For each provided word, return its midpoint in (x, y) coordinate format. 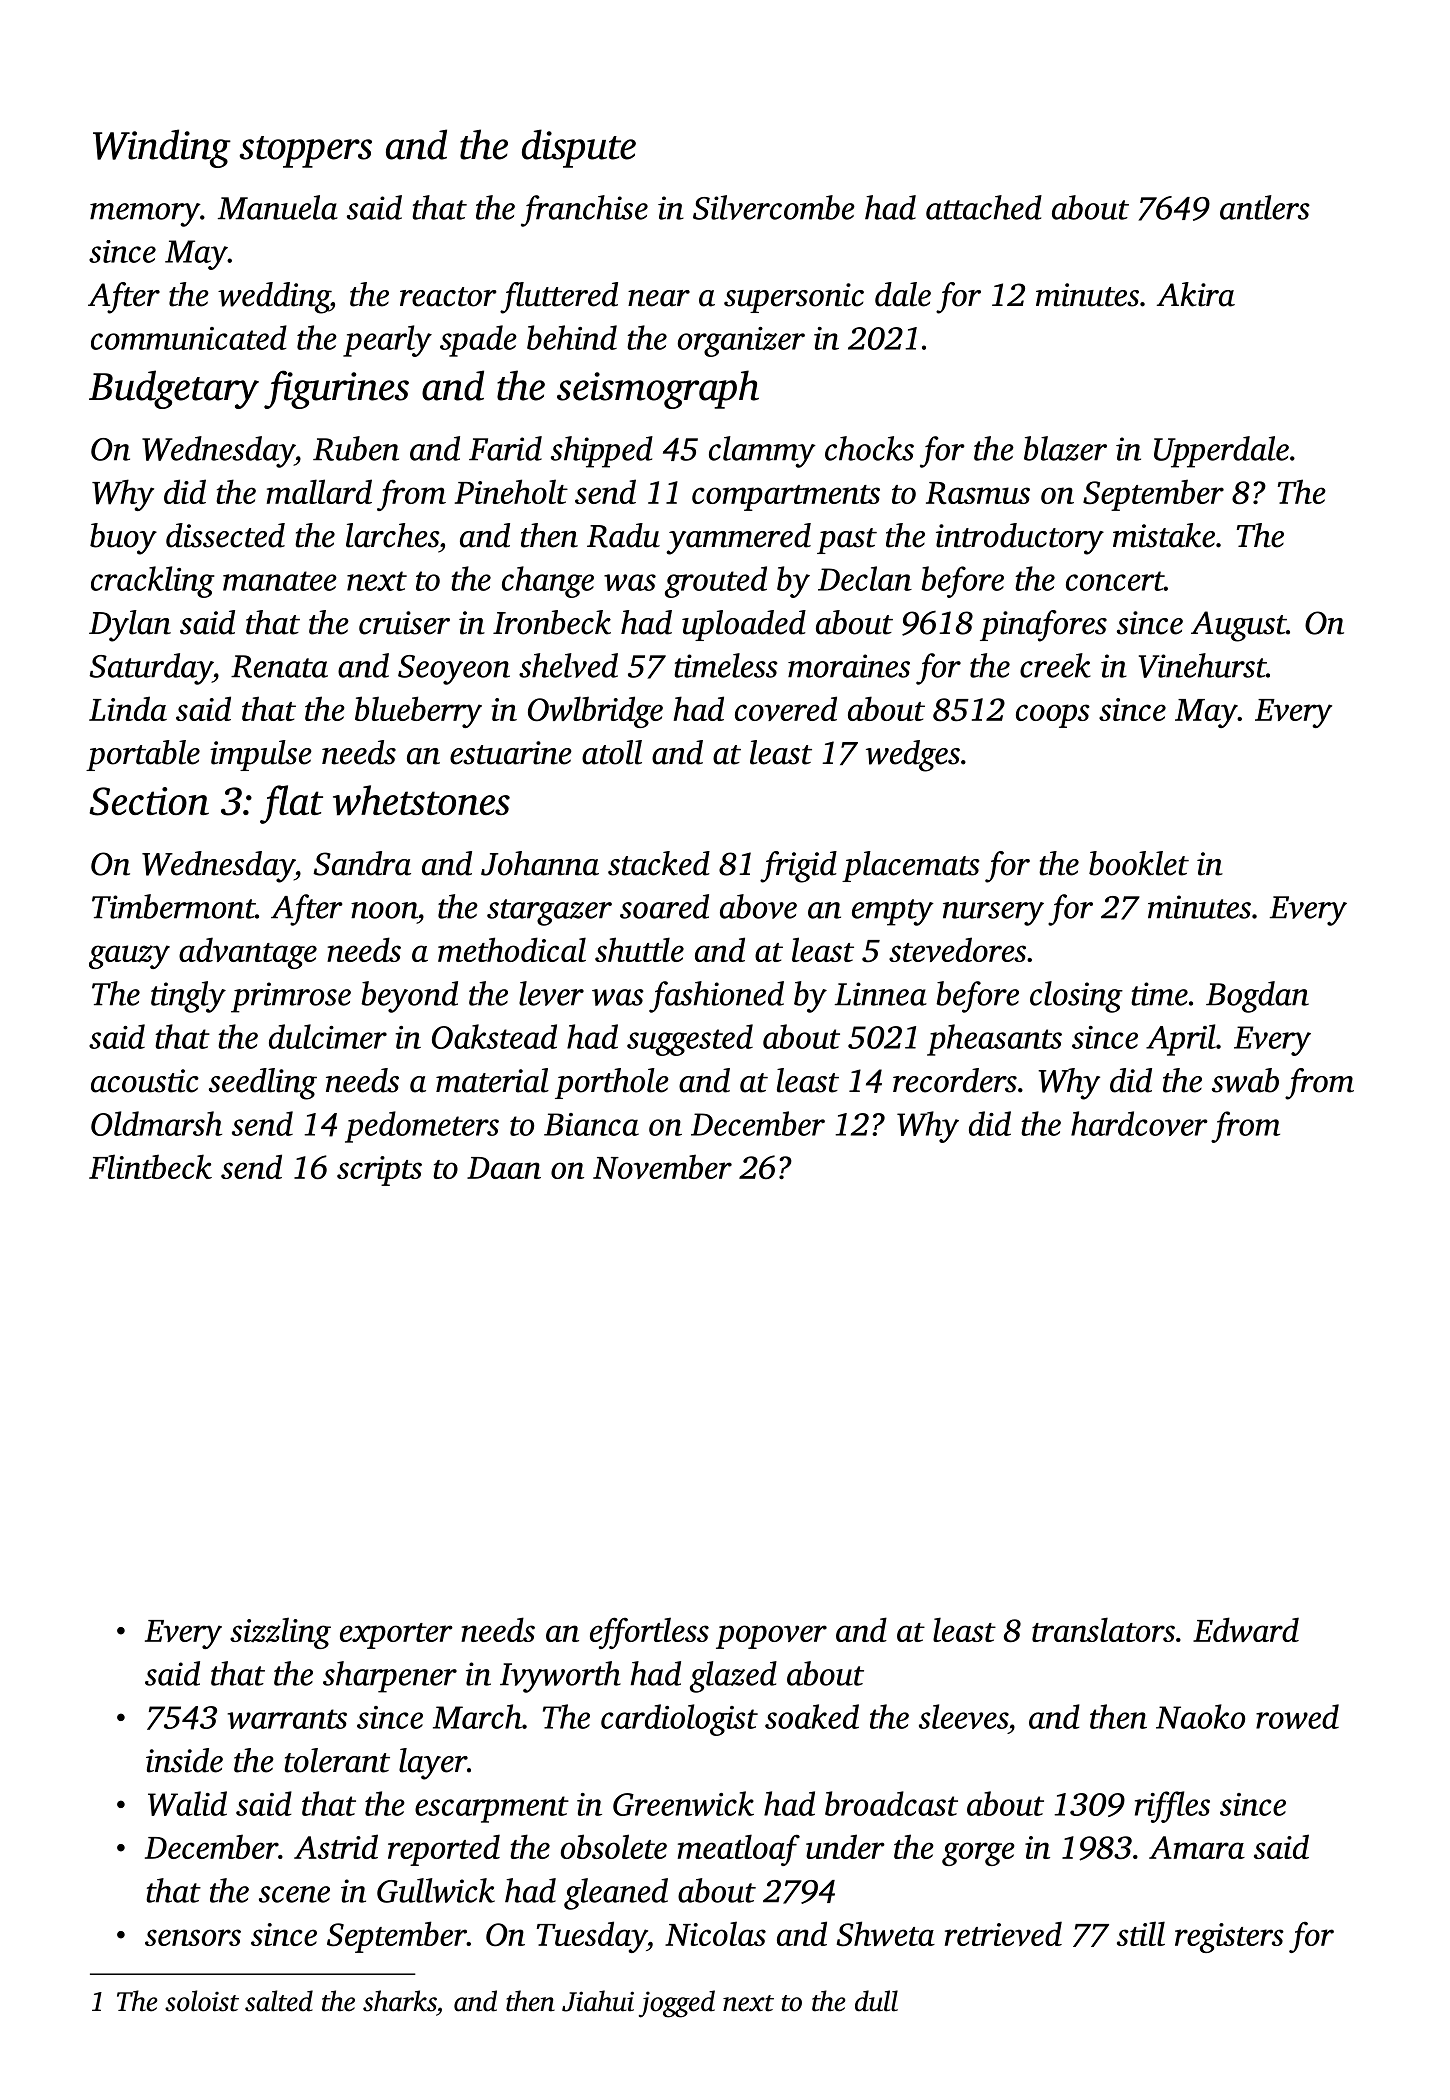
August (1238, 626)
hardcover (1139, 1123)
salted (279, 2001)
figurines (336, 389)
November (662, 1166)
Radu (623, 535)
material (492, 1080)
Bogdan (1257, 997)
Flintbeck (150, 1166)
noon (384, 910)
